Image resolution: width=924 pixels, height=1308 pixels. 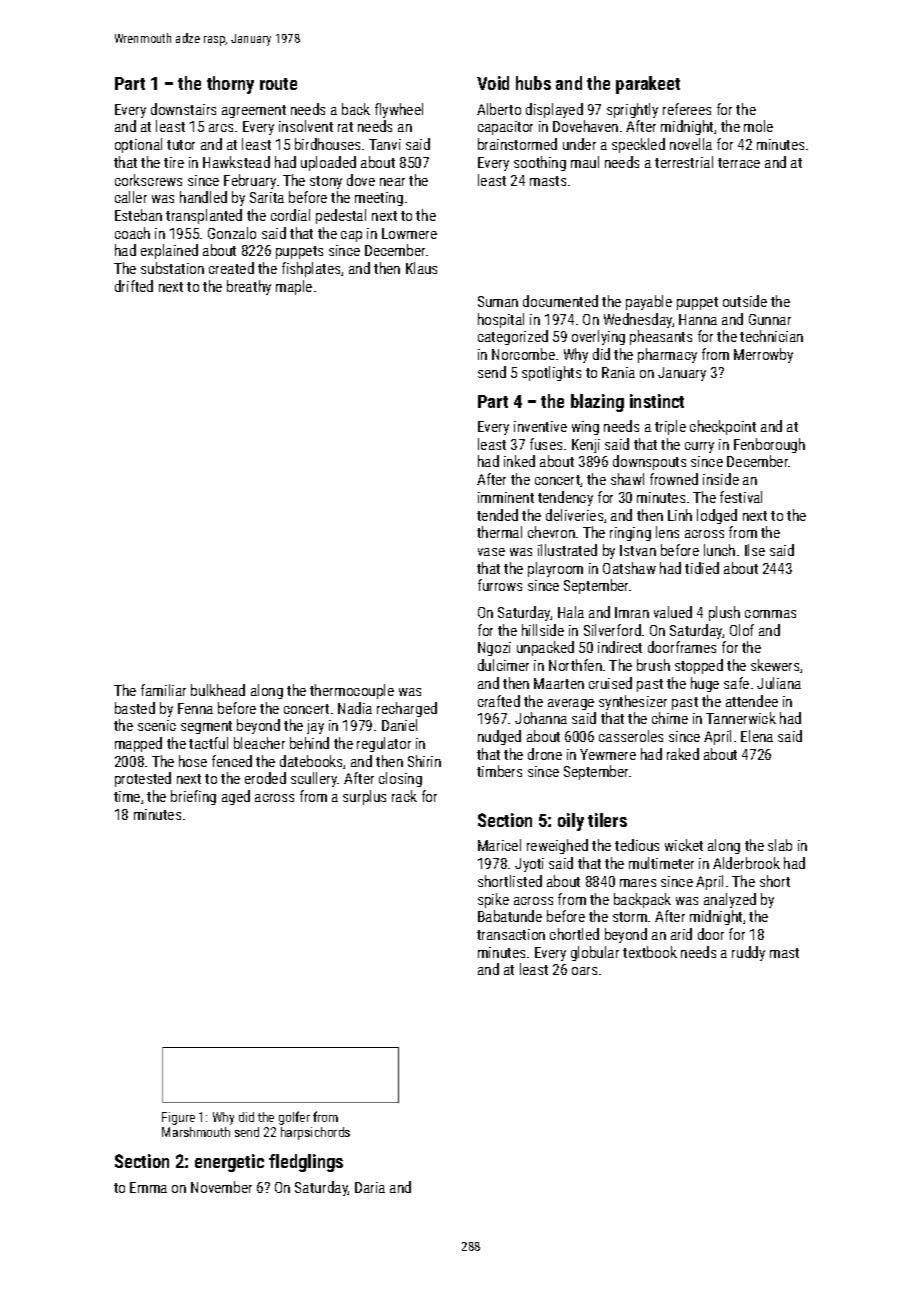 What do you see at coordinates (691, 144) in the screenshot?
I see `novella` at bounding box center [691, 144].
